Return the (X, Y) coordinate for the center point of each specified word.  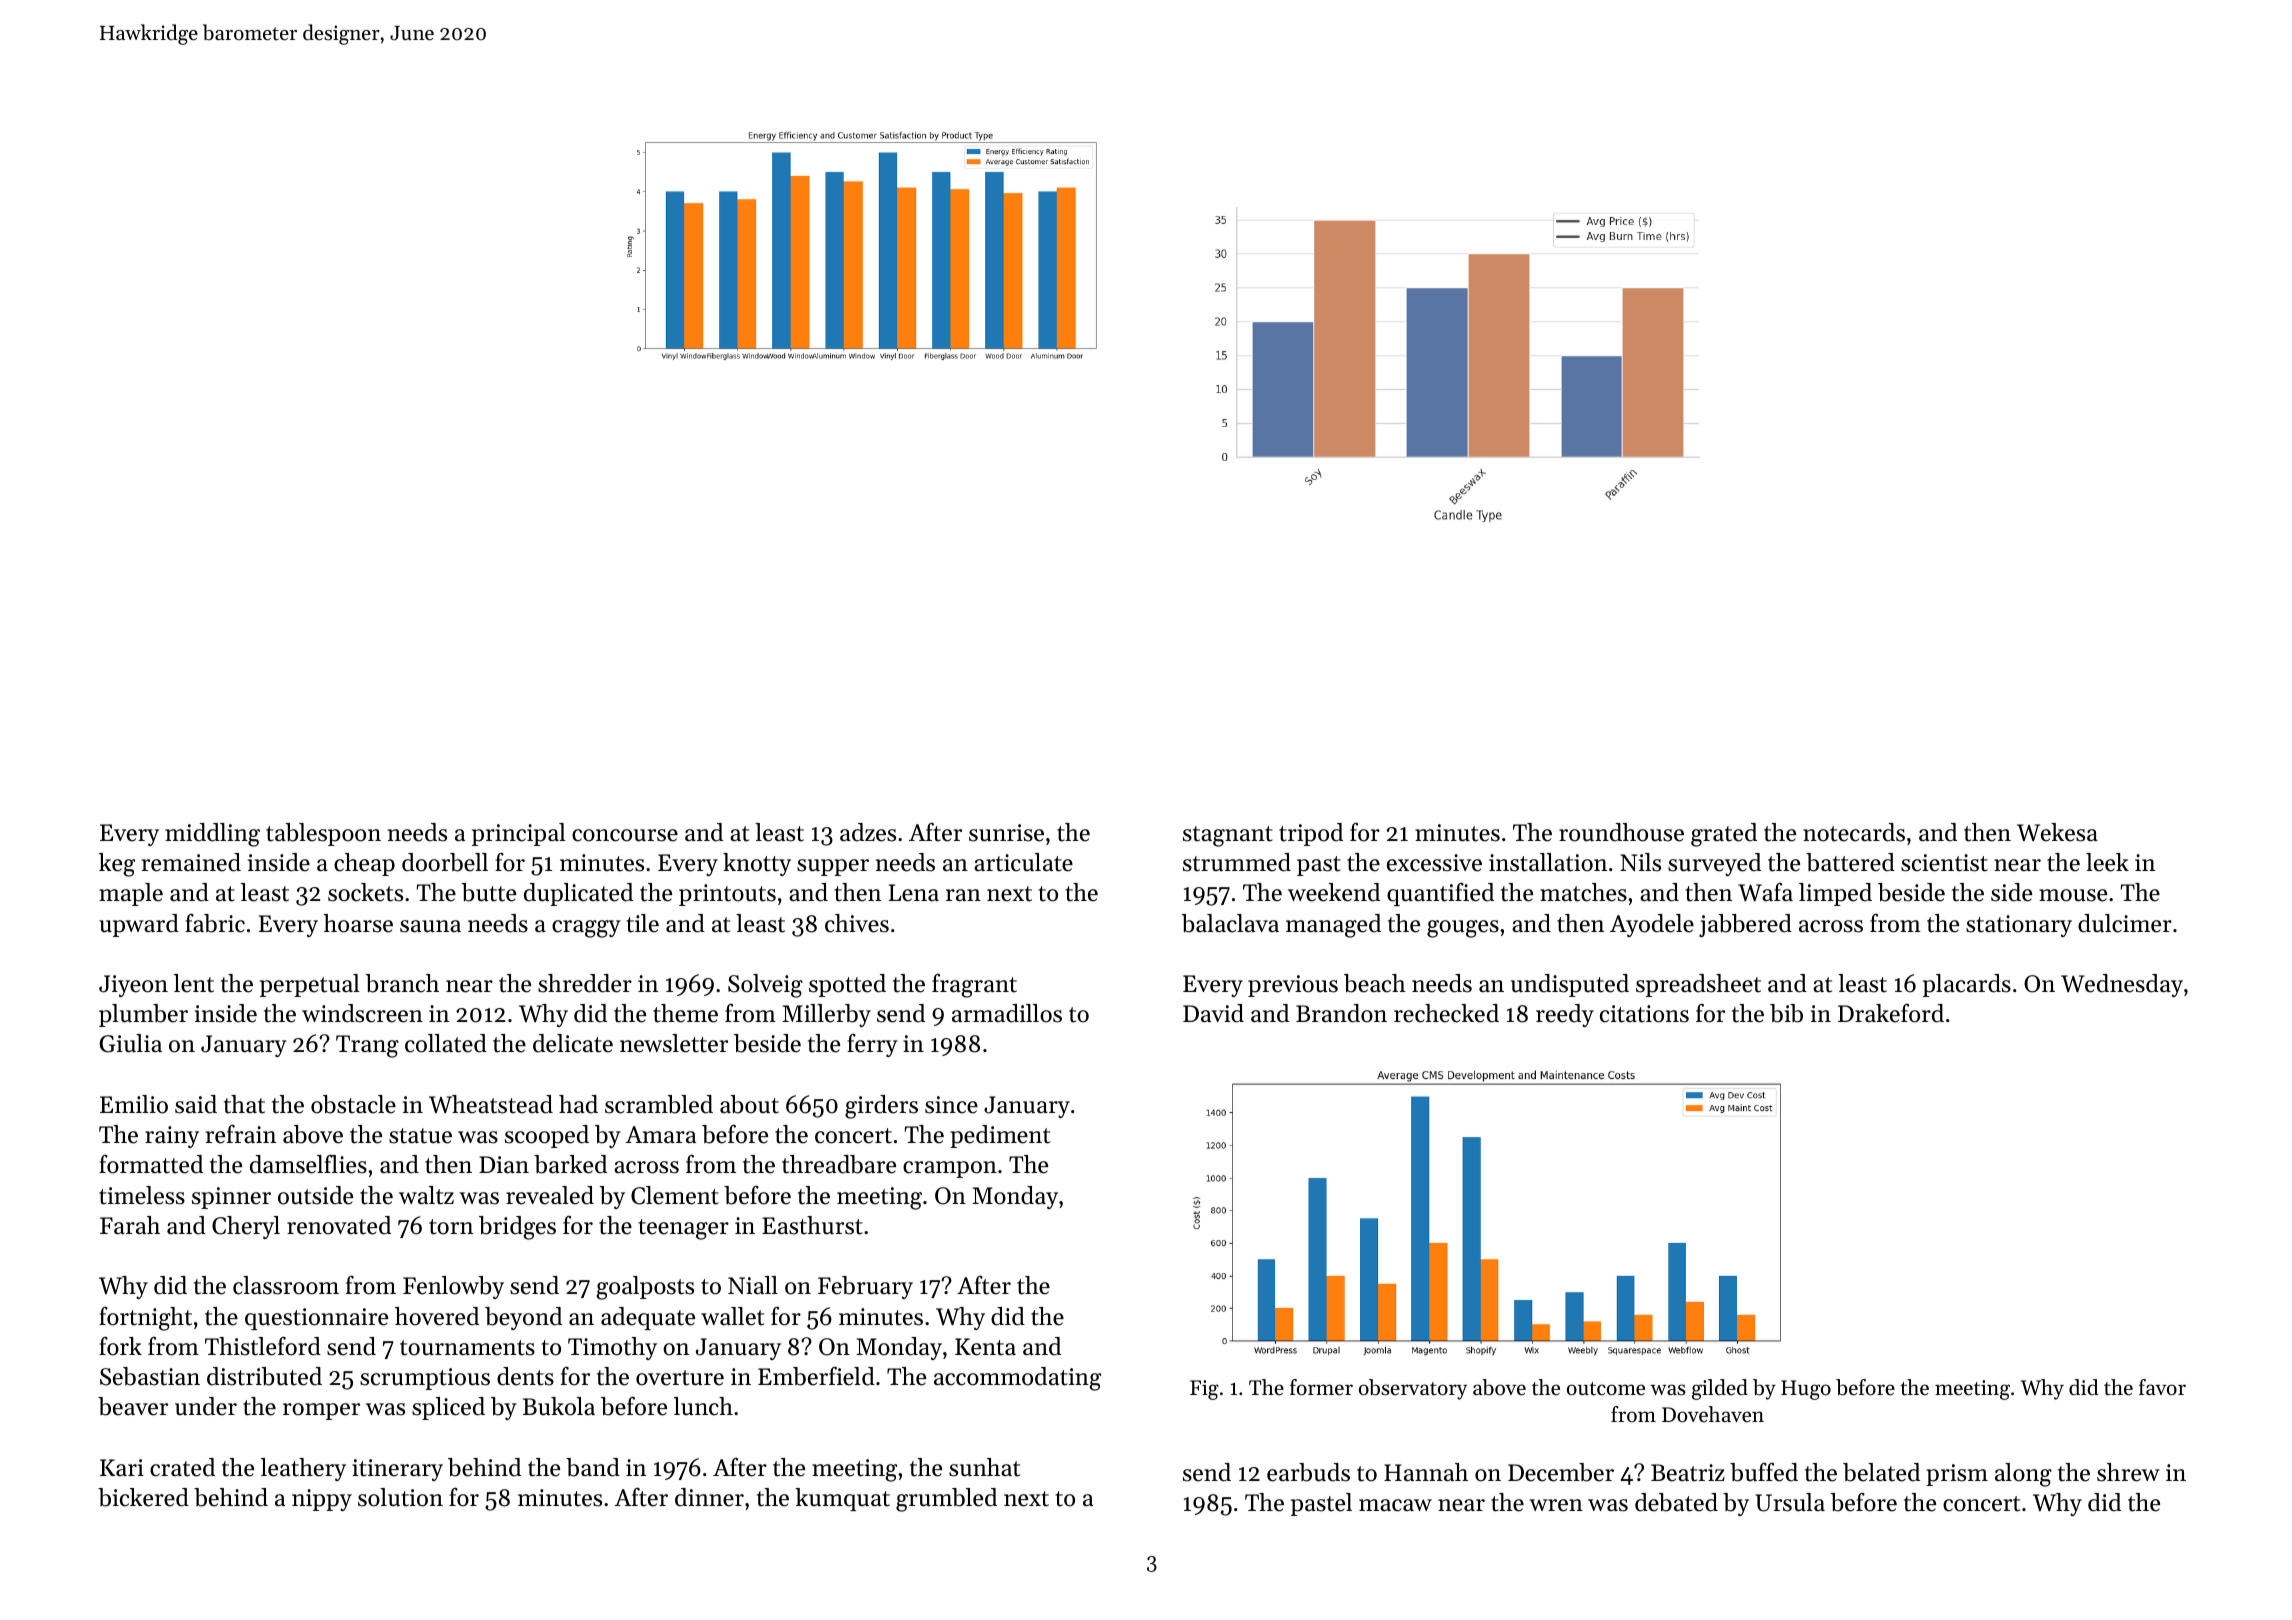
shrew (2128, 1472)
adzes (868, 832)
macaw (1395, 1505)
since (951, 1105)
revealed (550, 1195)
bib (1786, 1013)
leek (2107, 862)
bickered (143, 1497)
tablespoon (323, 834)
